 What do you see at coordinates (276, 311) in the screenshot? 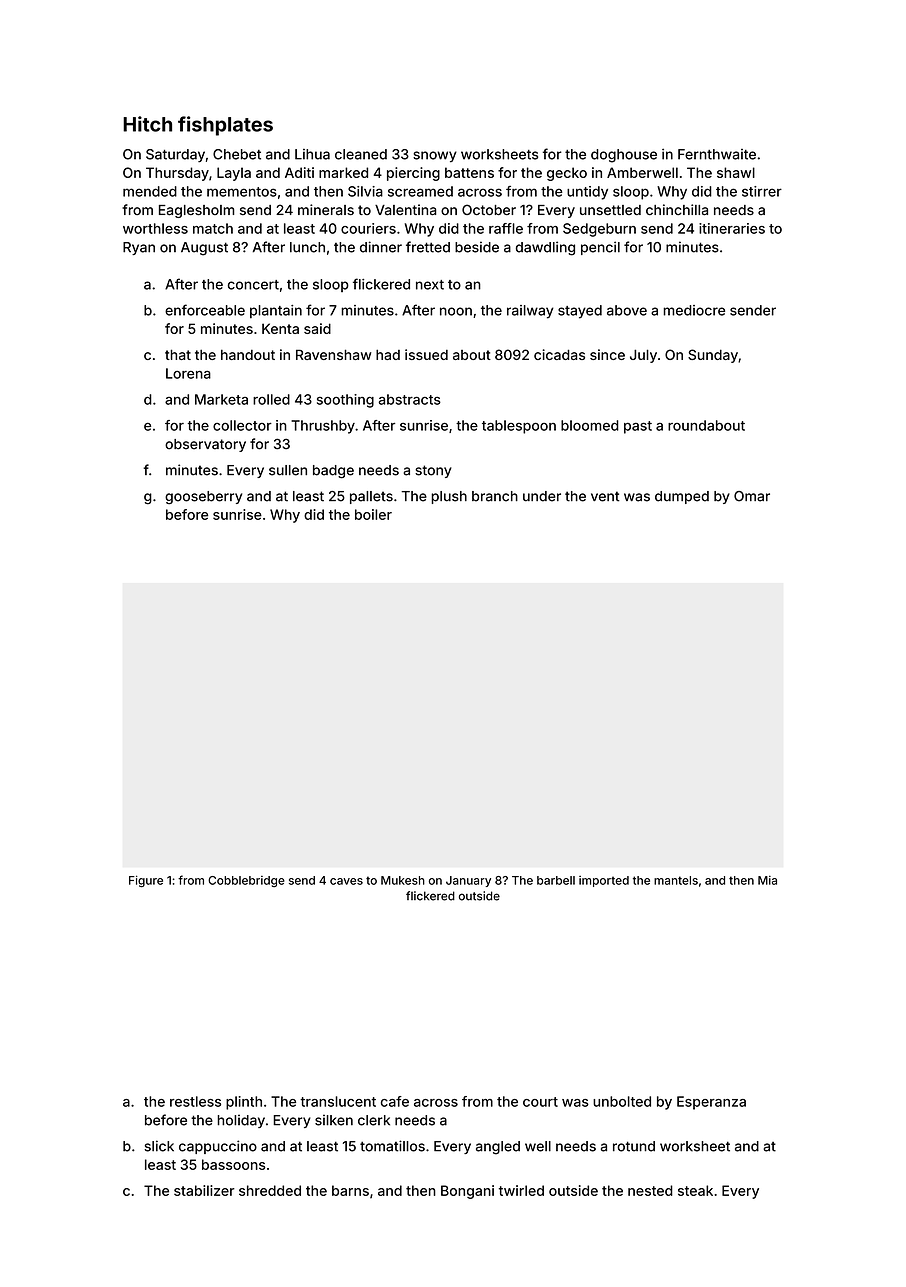
I see `plantain` at bounding box center [276, 311].
